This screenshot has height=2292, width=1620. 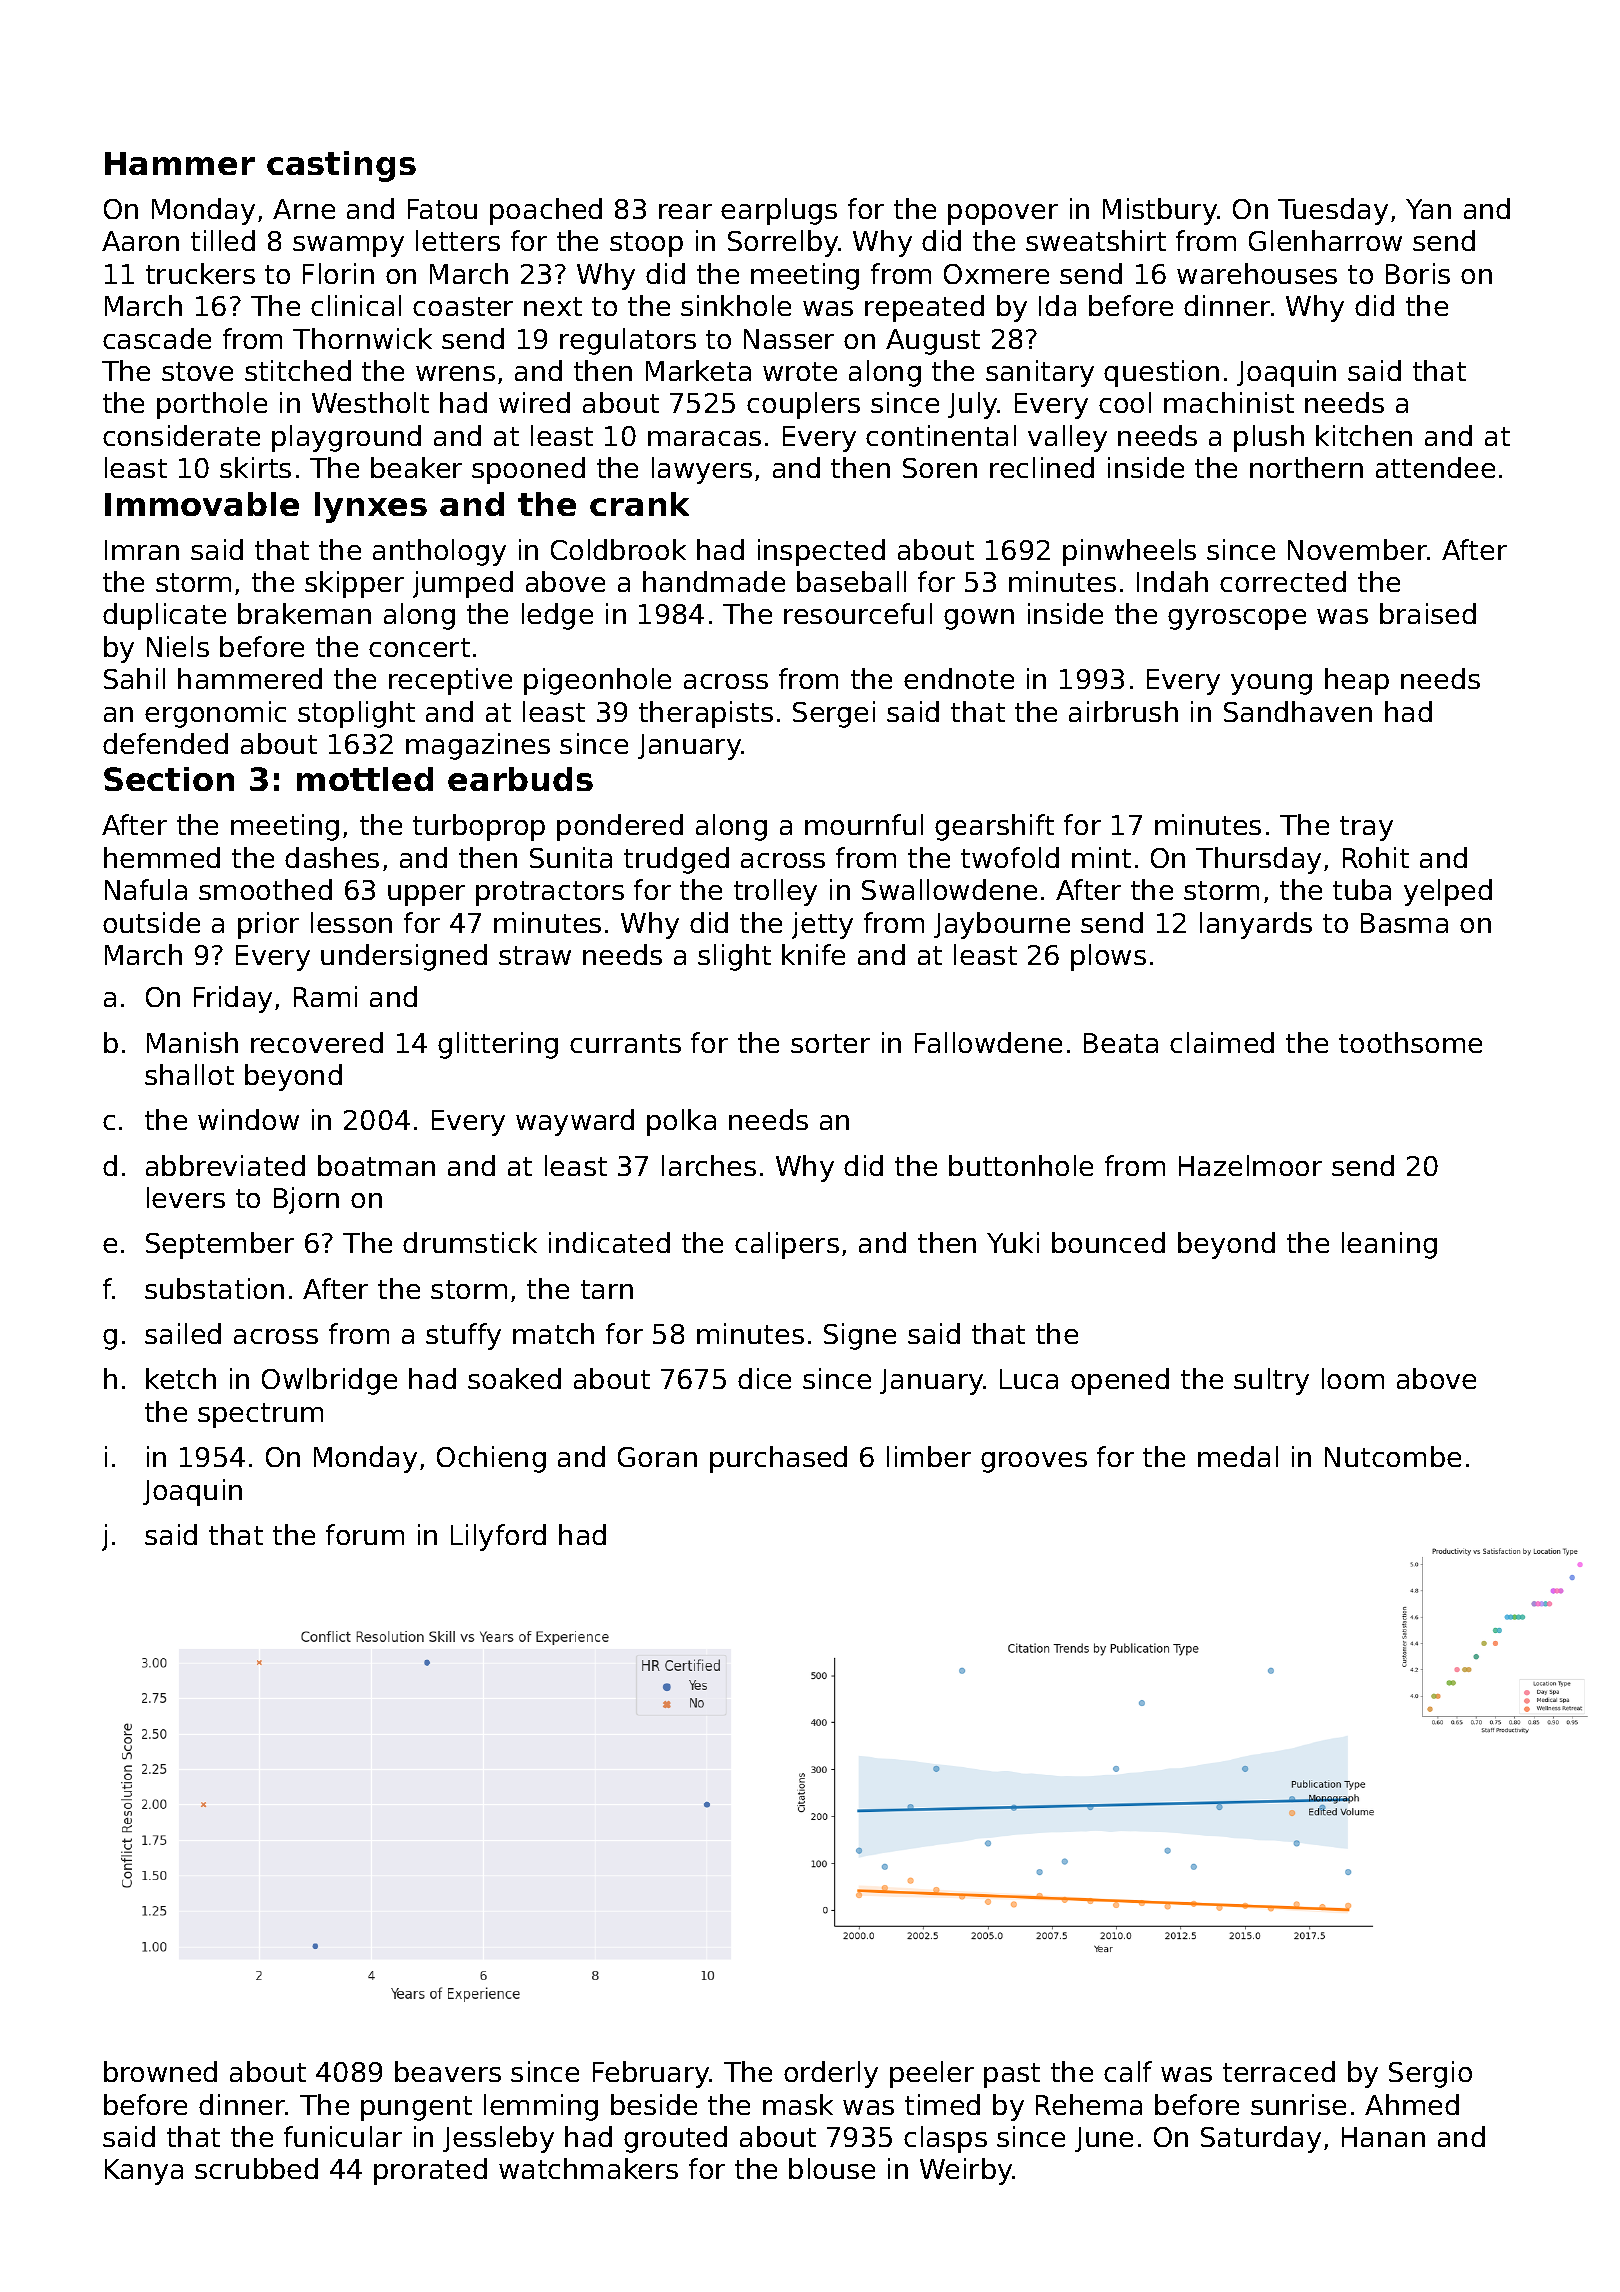 What do you see at coordinates (685, 211) in the screenshot?
I see `rear` at bounding box center [685, 211].
